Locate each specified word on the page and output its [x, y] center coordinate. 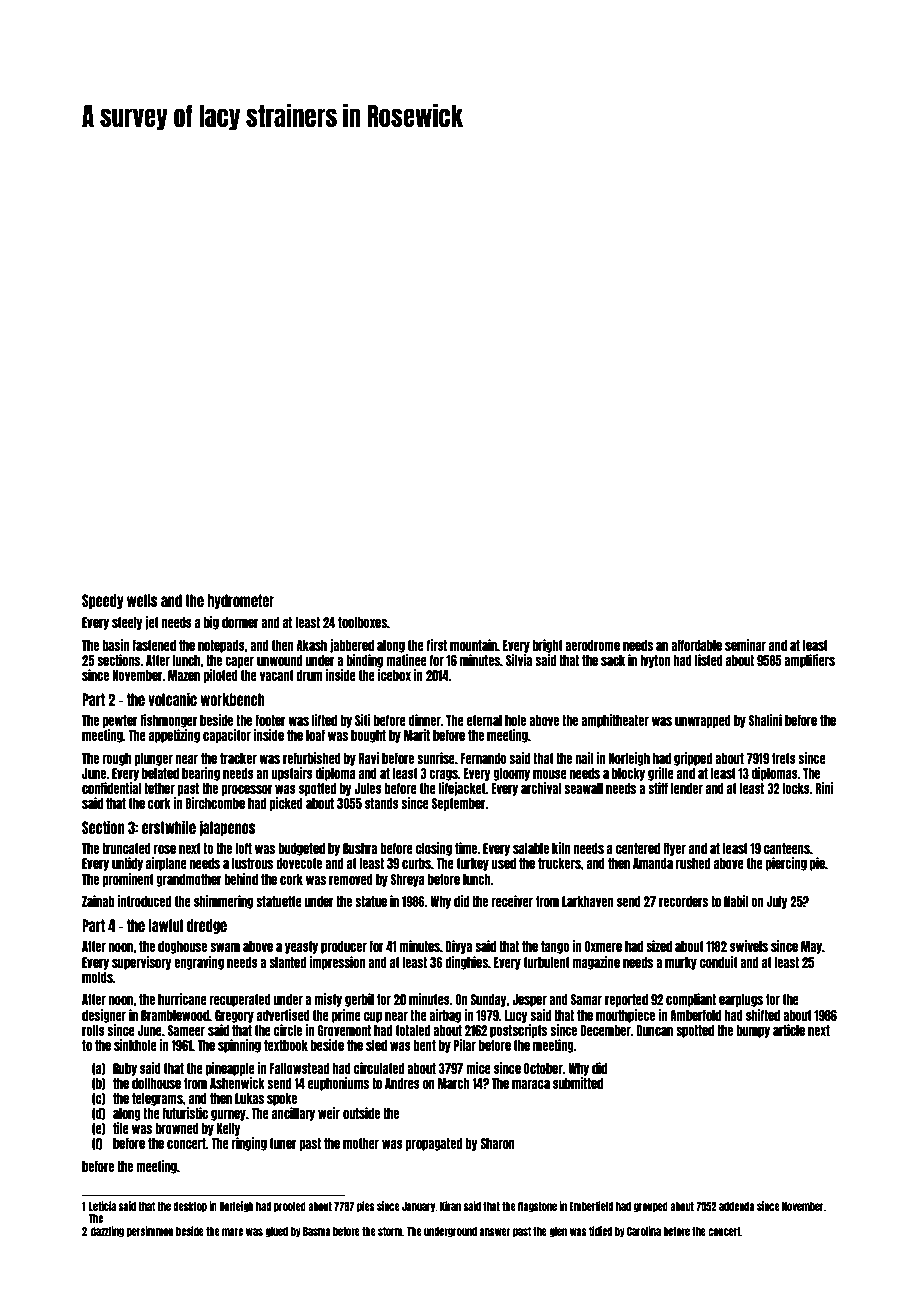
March [454, 1083]
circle [288, 1030]
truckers [559, 863]
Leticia [102, 1206]
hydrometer [241, 601]
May [811, 947]
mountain [473, 645]
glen [558, 1232]
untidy [127, 864]
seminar [745, 645]
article [789, 1030]
